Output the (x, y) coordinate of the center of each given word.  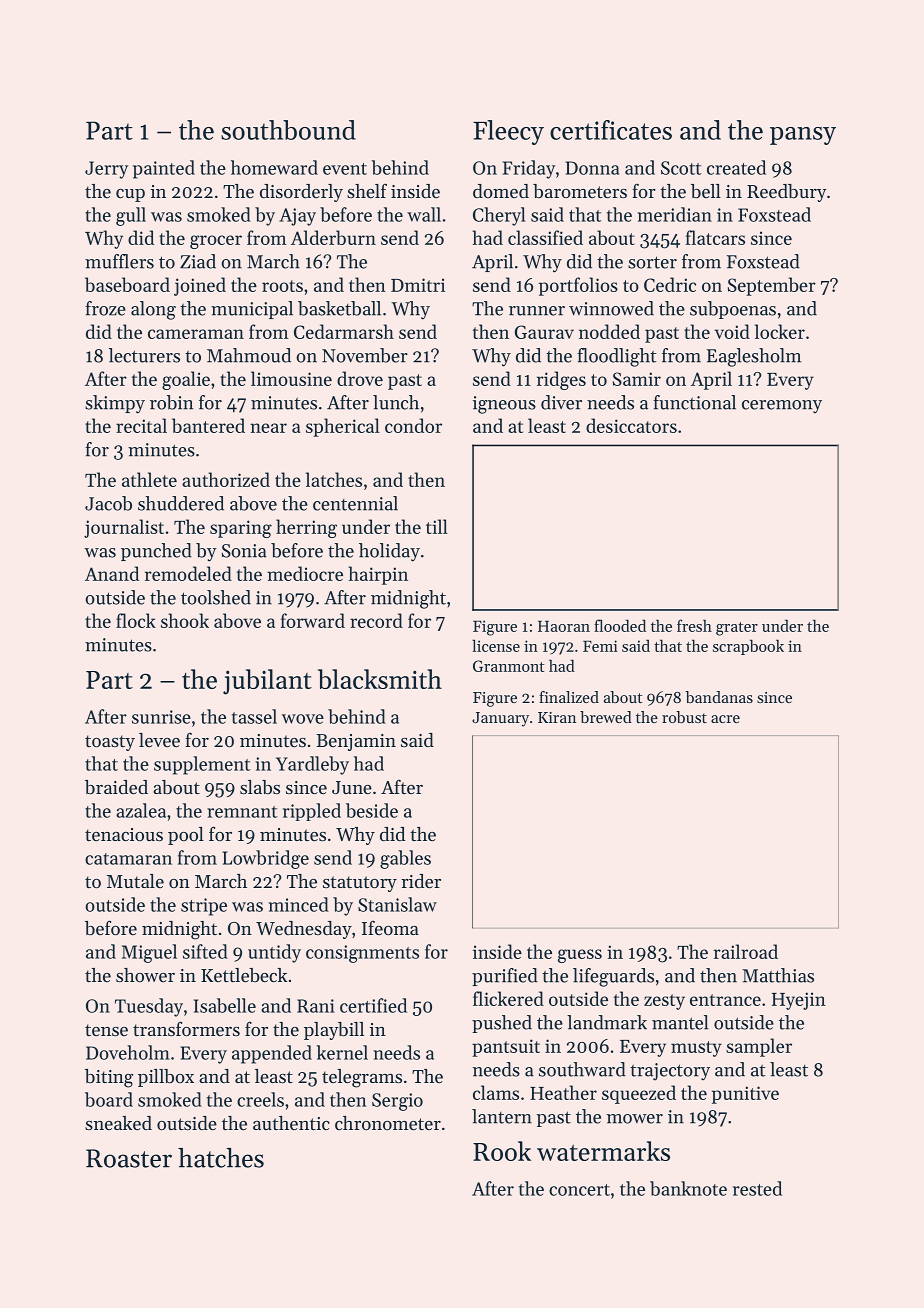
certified (373, 1005)
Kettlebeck (244, 975)
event (345, 169)
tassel (254, 716)
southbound (288, 130)
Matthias (778, 975)
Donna (592, 168)
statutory (360, 884)
